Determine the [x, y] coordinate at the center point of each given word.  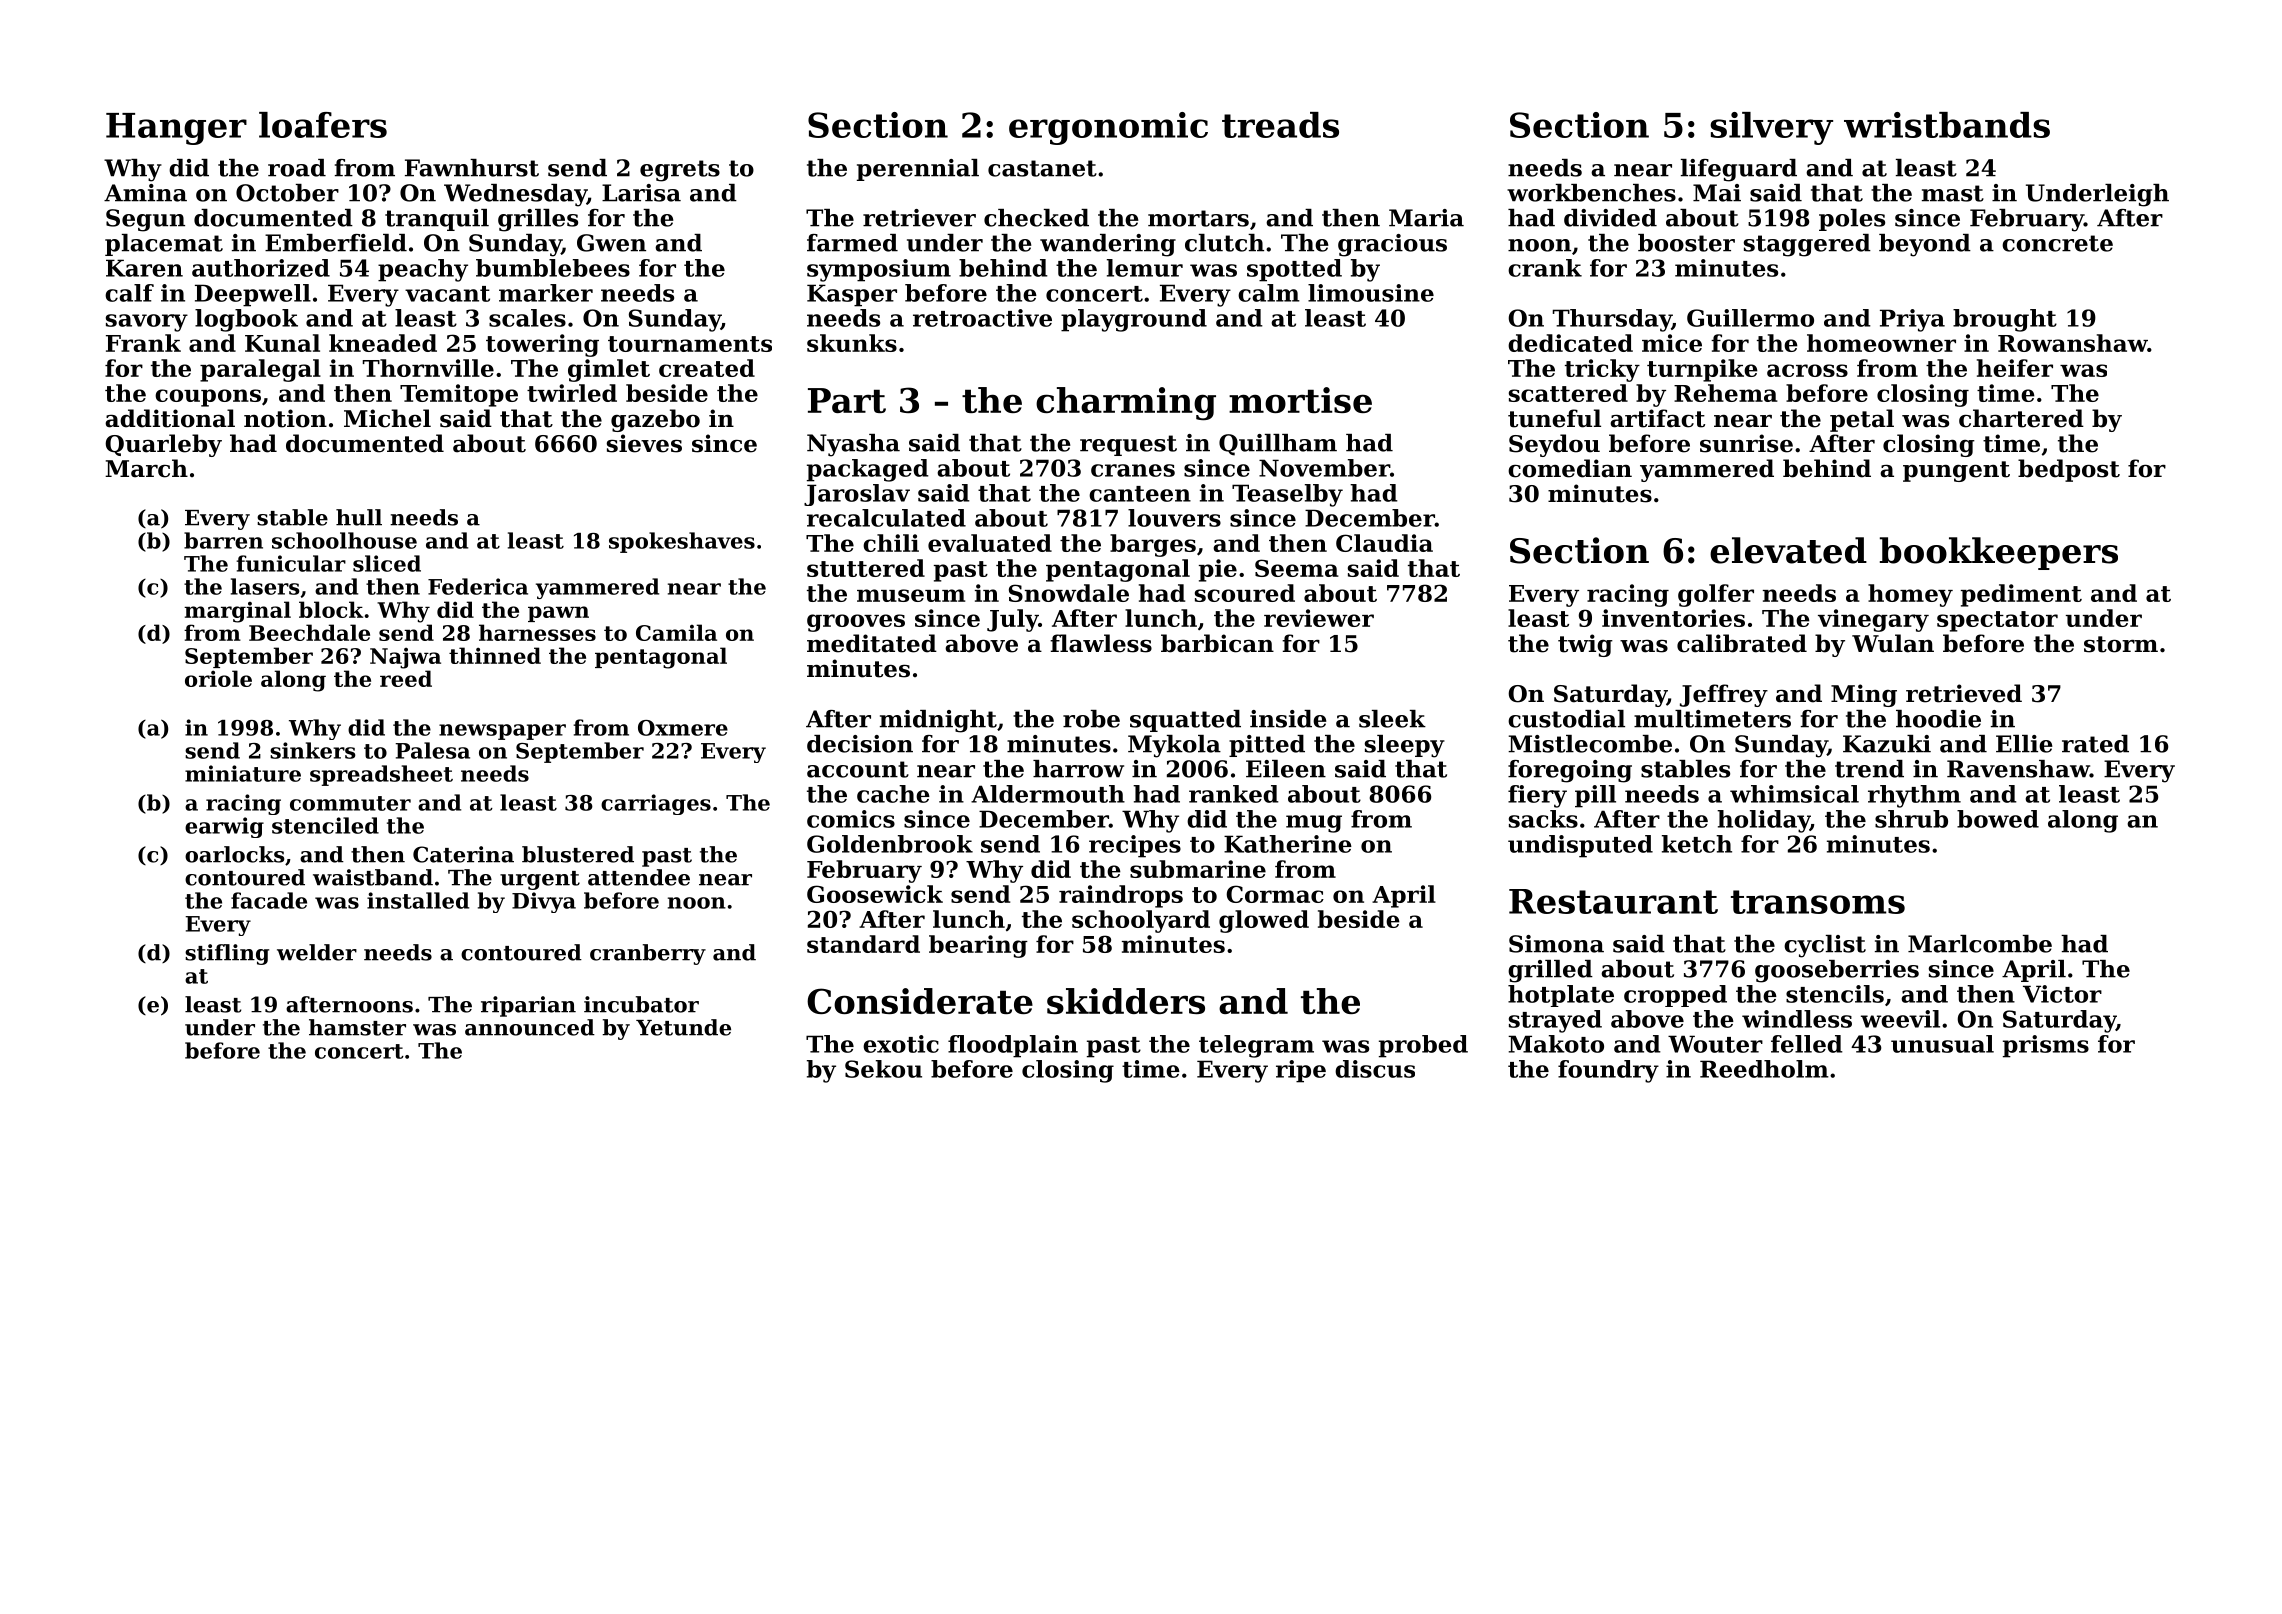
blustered [578, 854]
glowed [1264, 921]
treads [1280, 125]
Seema [1297, 568]
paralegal [260, 370]
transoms [1818, 902]
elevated [1788, 550]
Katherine [1288, 844]
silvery [1771, 128]
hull [359, 517]
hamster [357, 1027]
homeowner [1881, 343]
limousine [1371, 293]
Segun [145, 220]
